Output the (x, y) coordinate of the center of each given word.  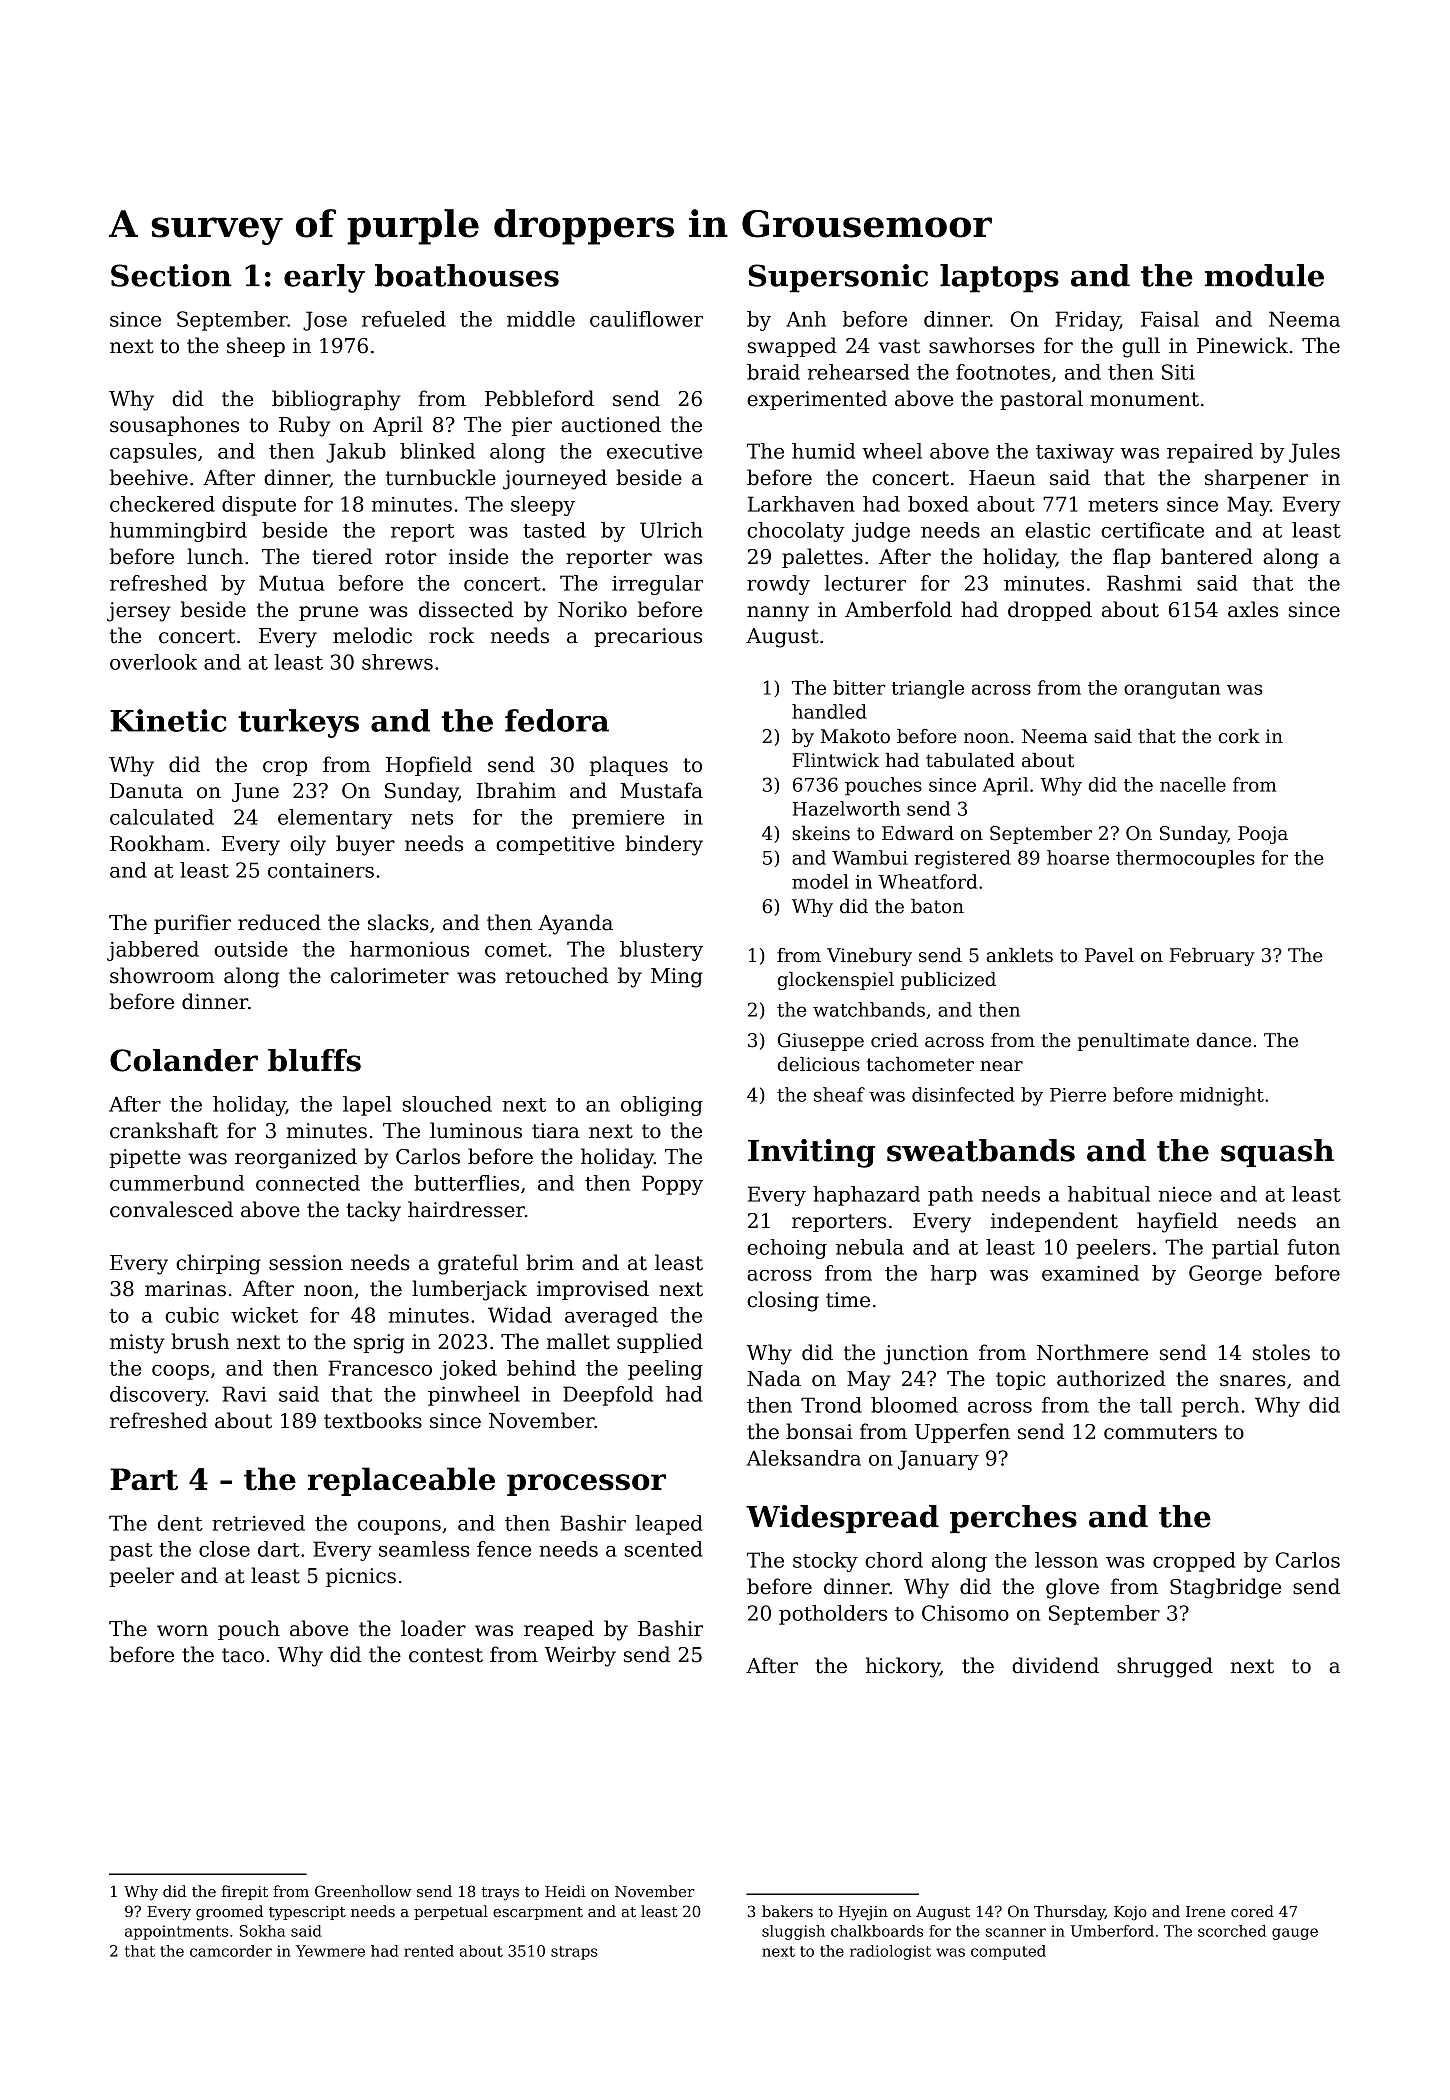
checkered (162, 504)
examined (1090, 1273)
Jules (1314, 453)
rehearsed (858, 372)
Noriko (592, 609)
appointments (176, 1932)
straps (574, 1953)
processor (586, 1485)
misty (137, 1344)
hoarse (1078, 857)
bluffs (314, 1060)
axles (1253, 609)
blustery (661, 951)
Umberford (1112, 1931)
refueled (404, 319)
